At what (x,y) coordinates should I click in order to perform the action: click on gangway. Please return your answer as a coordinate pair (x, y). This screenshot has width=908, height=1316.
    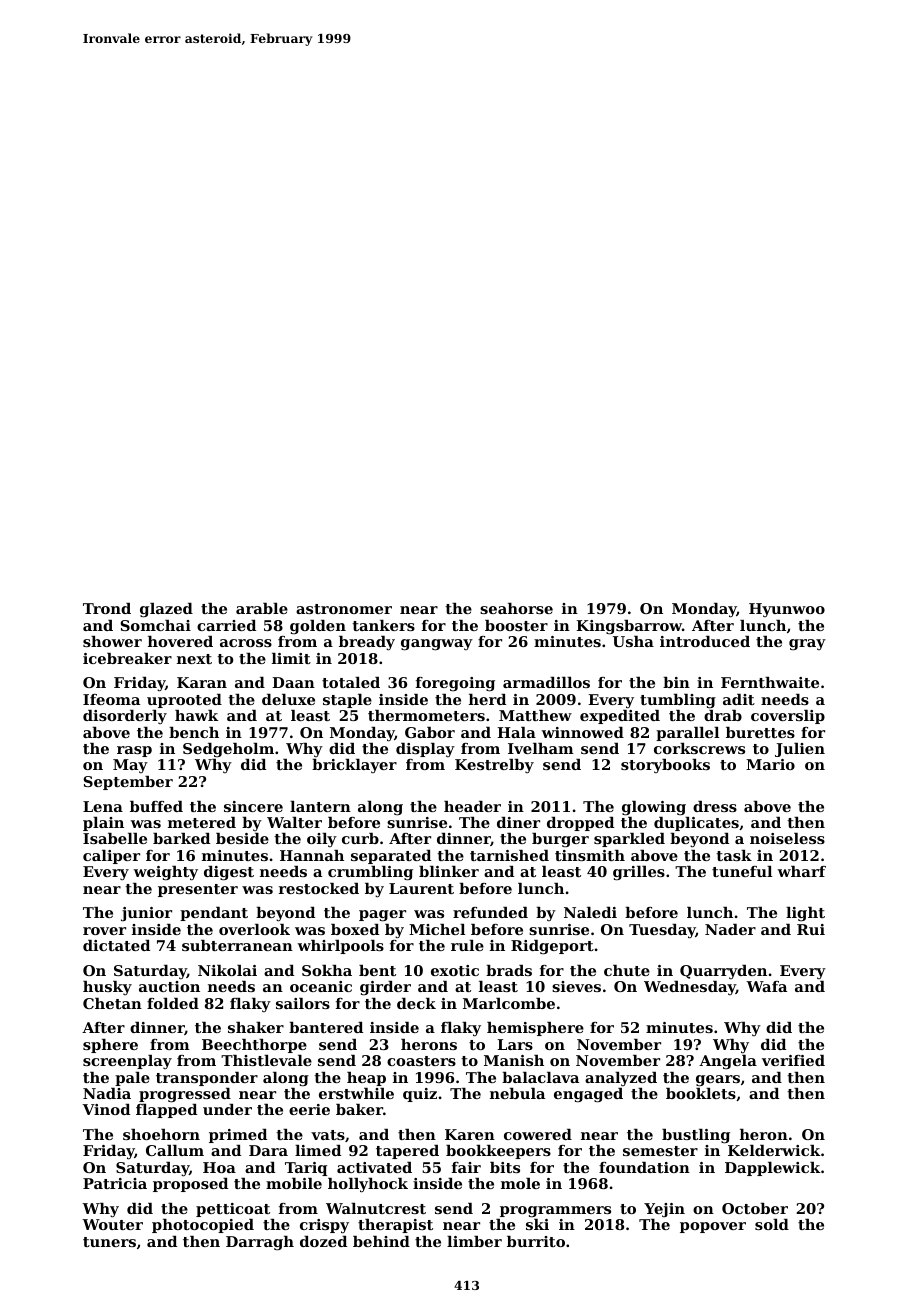
    Looking at the image, I should click on (437, 645).
